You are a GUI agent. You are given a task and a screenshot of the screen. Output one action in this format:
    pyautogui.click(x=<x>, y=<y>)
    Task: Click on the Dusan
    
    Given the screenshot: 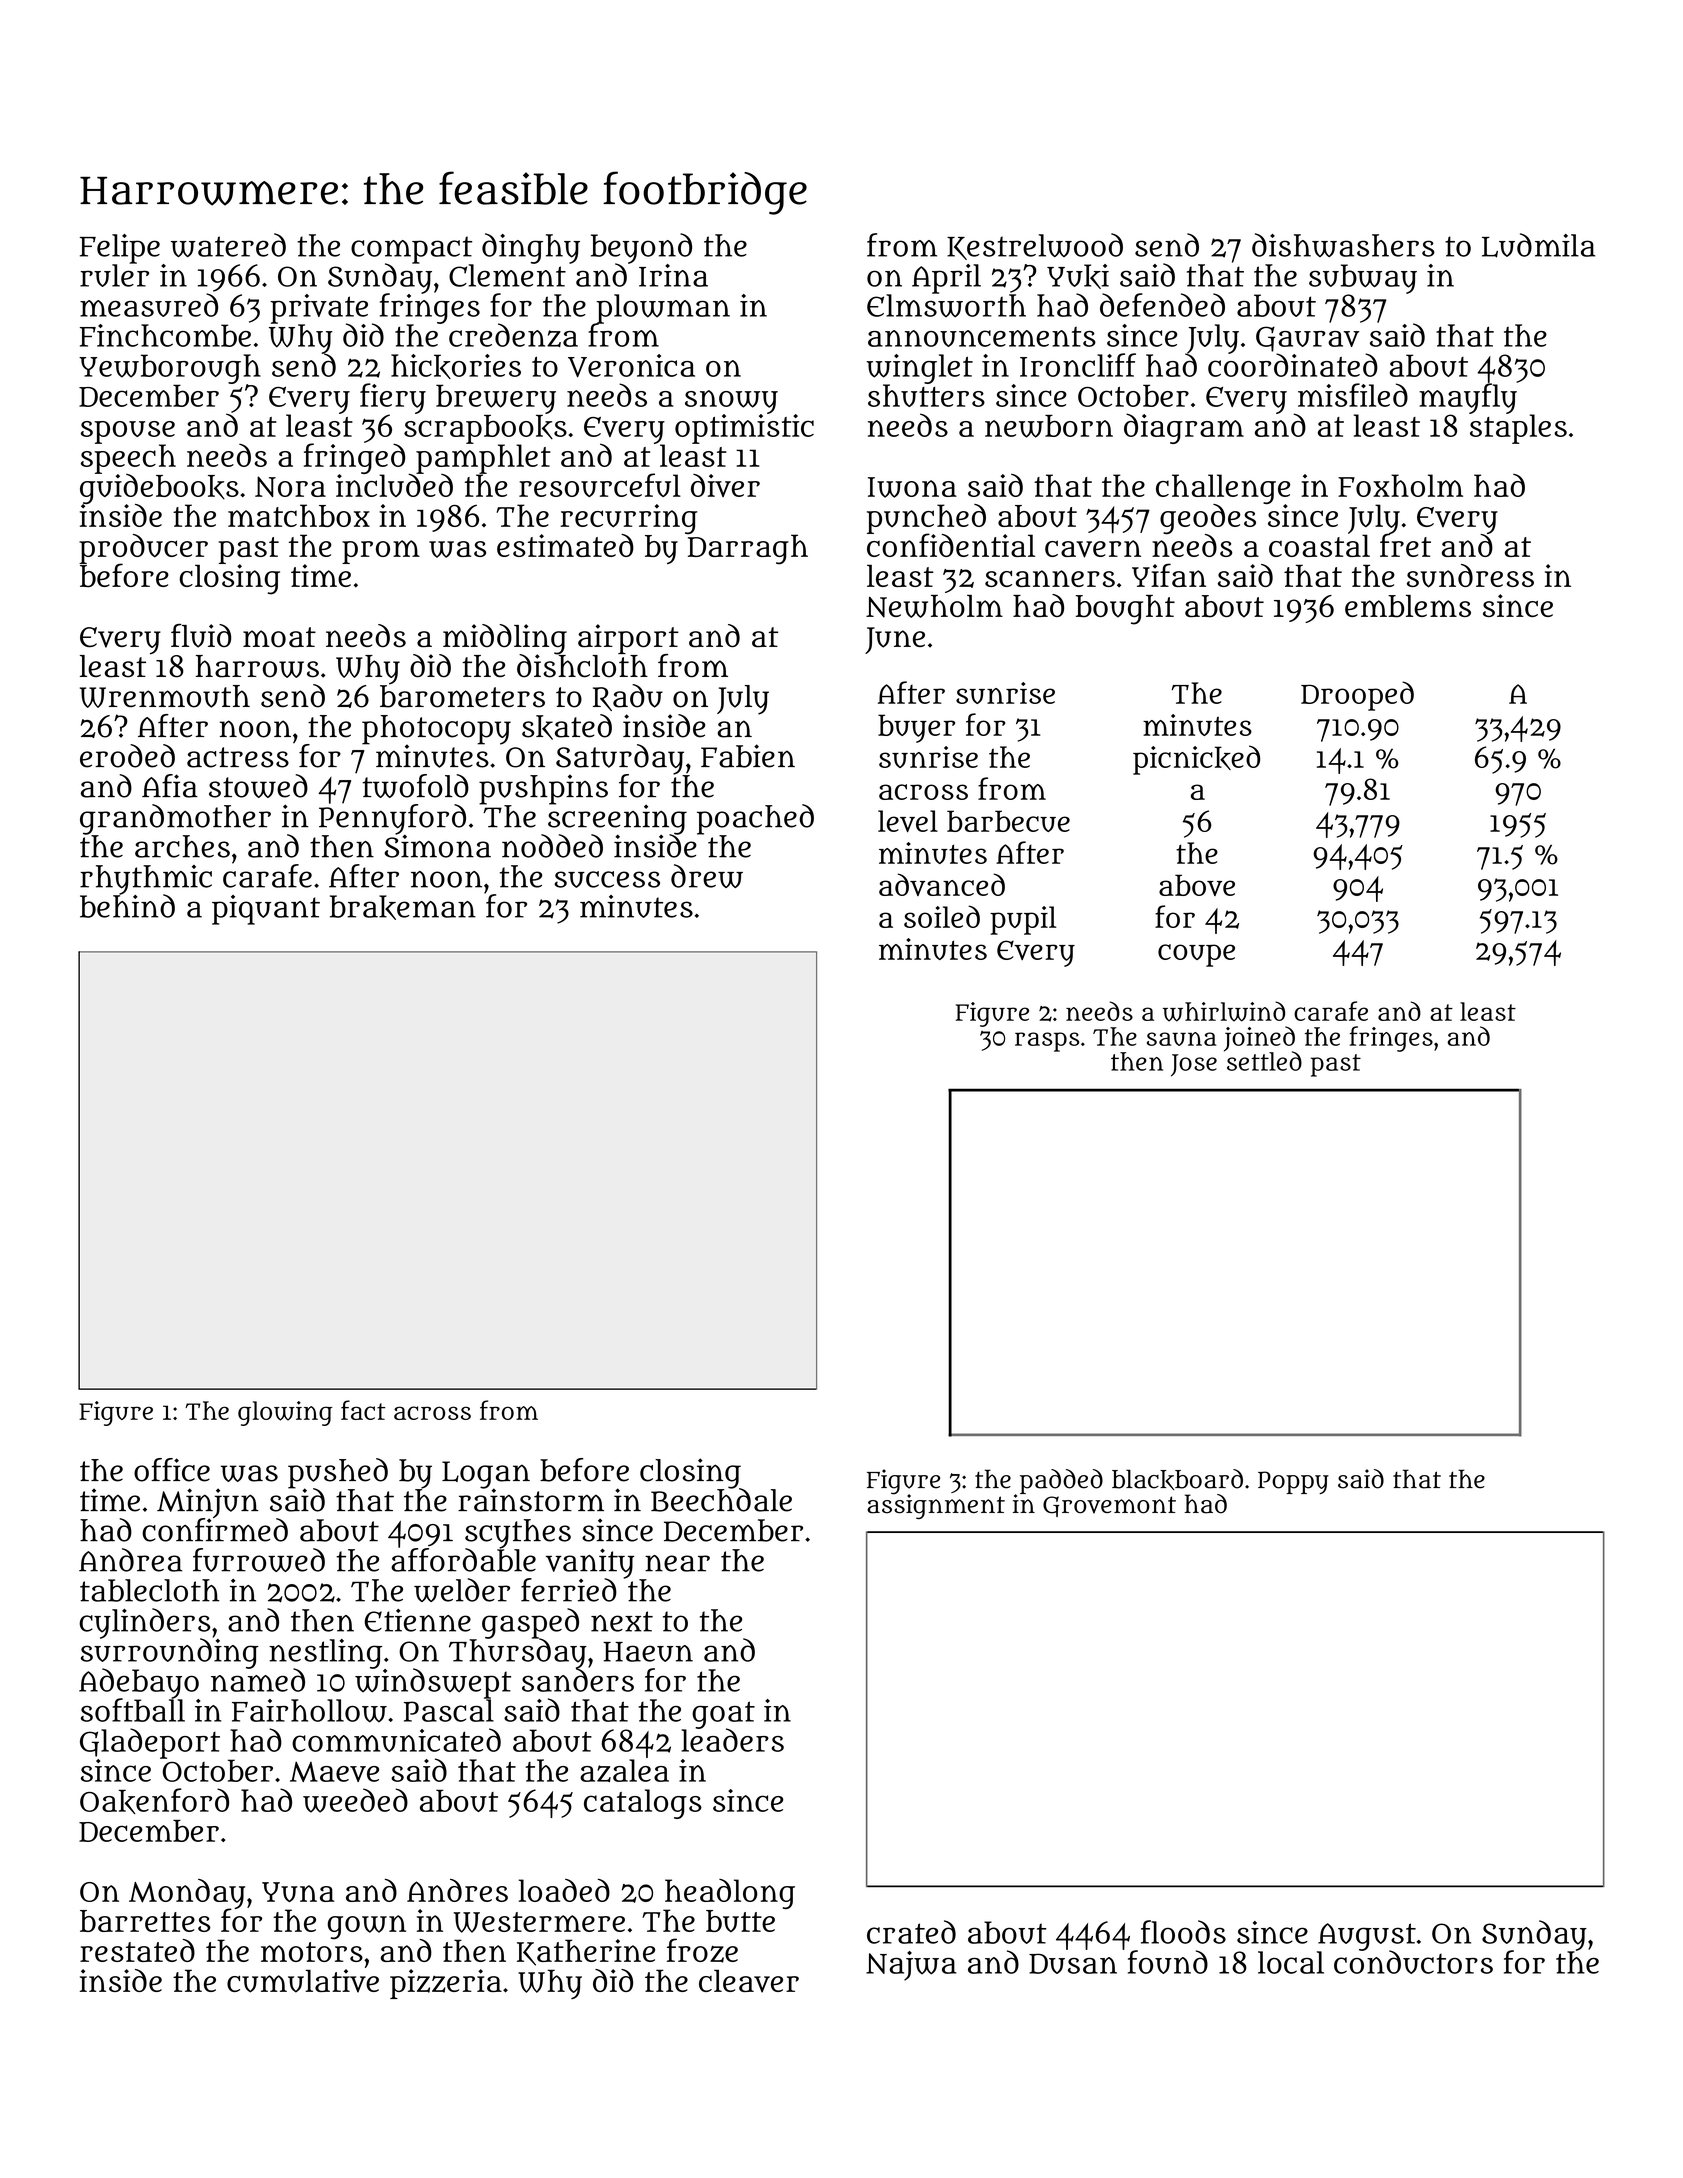 What is the action you would take?
    pyautogui.click(x=1073, y=1963)
